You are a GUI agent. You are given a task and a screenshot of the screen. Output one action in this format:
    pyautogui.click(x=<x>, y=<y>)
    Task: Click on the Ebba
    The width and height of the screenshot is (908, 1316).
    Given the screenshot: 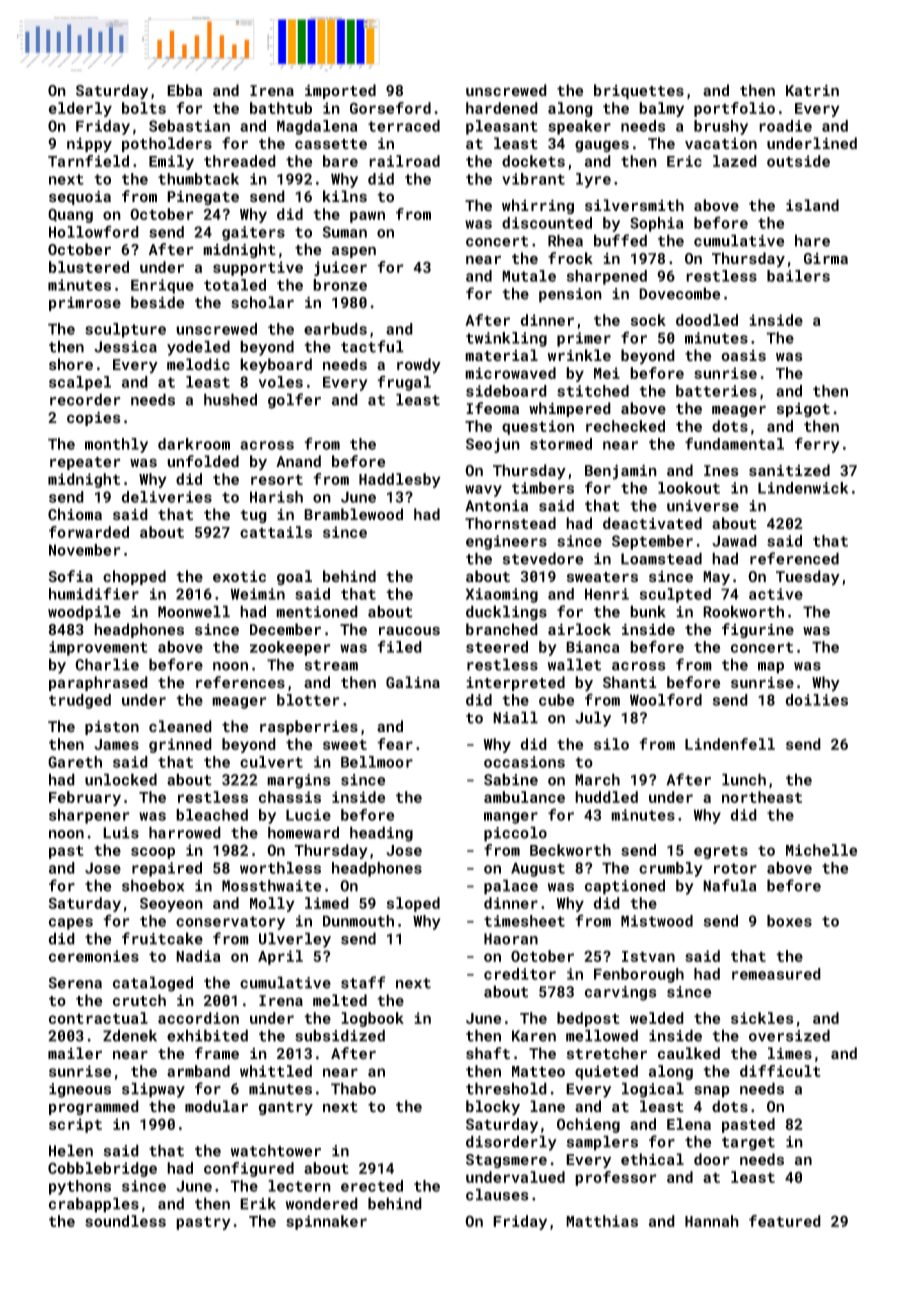 What is the action you would take?
    pyautogui.click(x=184, y=90)
